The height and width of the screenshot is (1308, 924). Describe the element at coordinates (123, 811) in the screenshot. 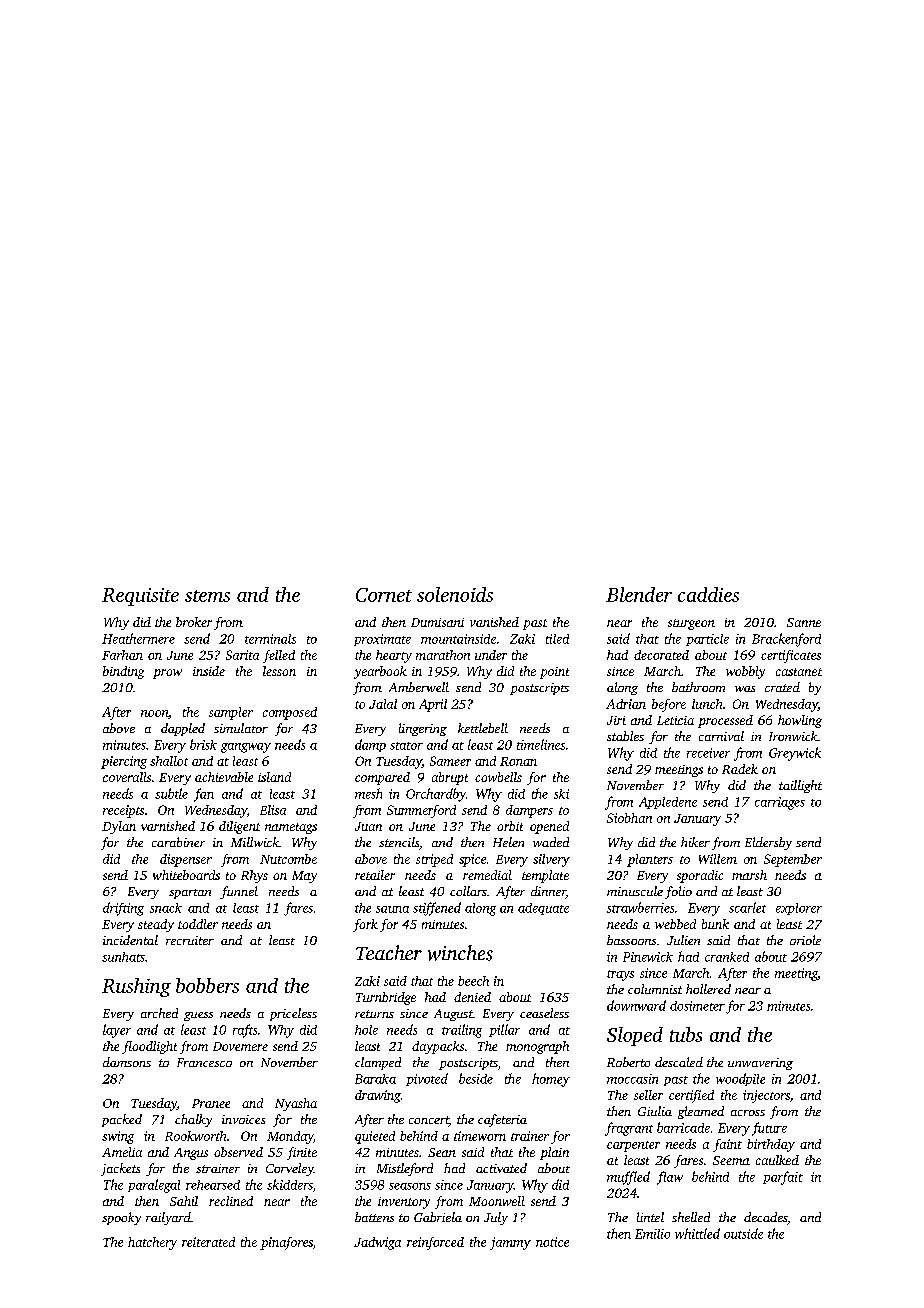

I see `receipts` at that location.
